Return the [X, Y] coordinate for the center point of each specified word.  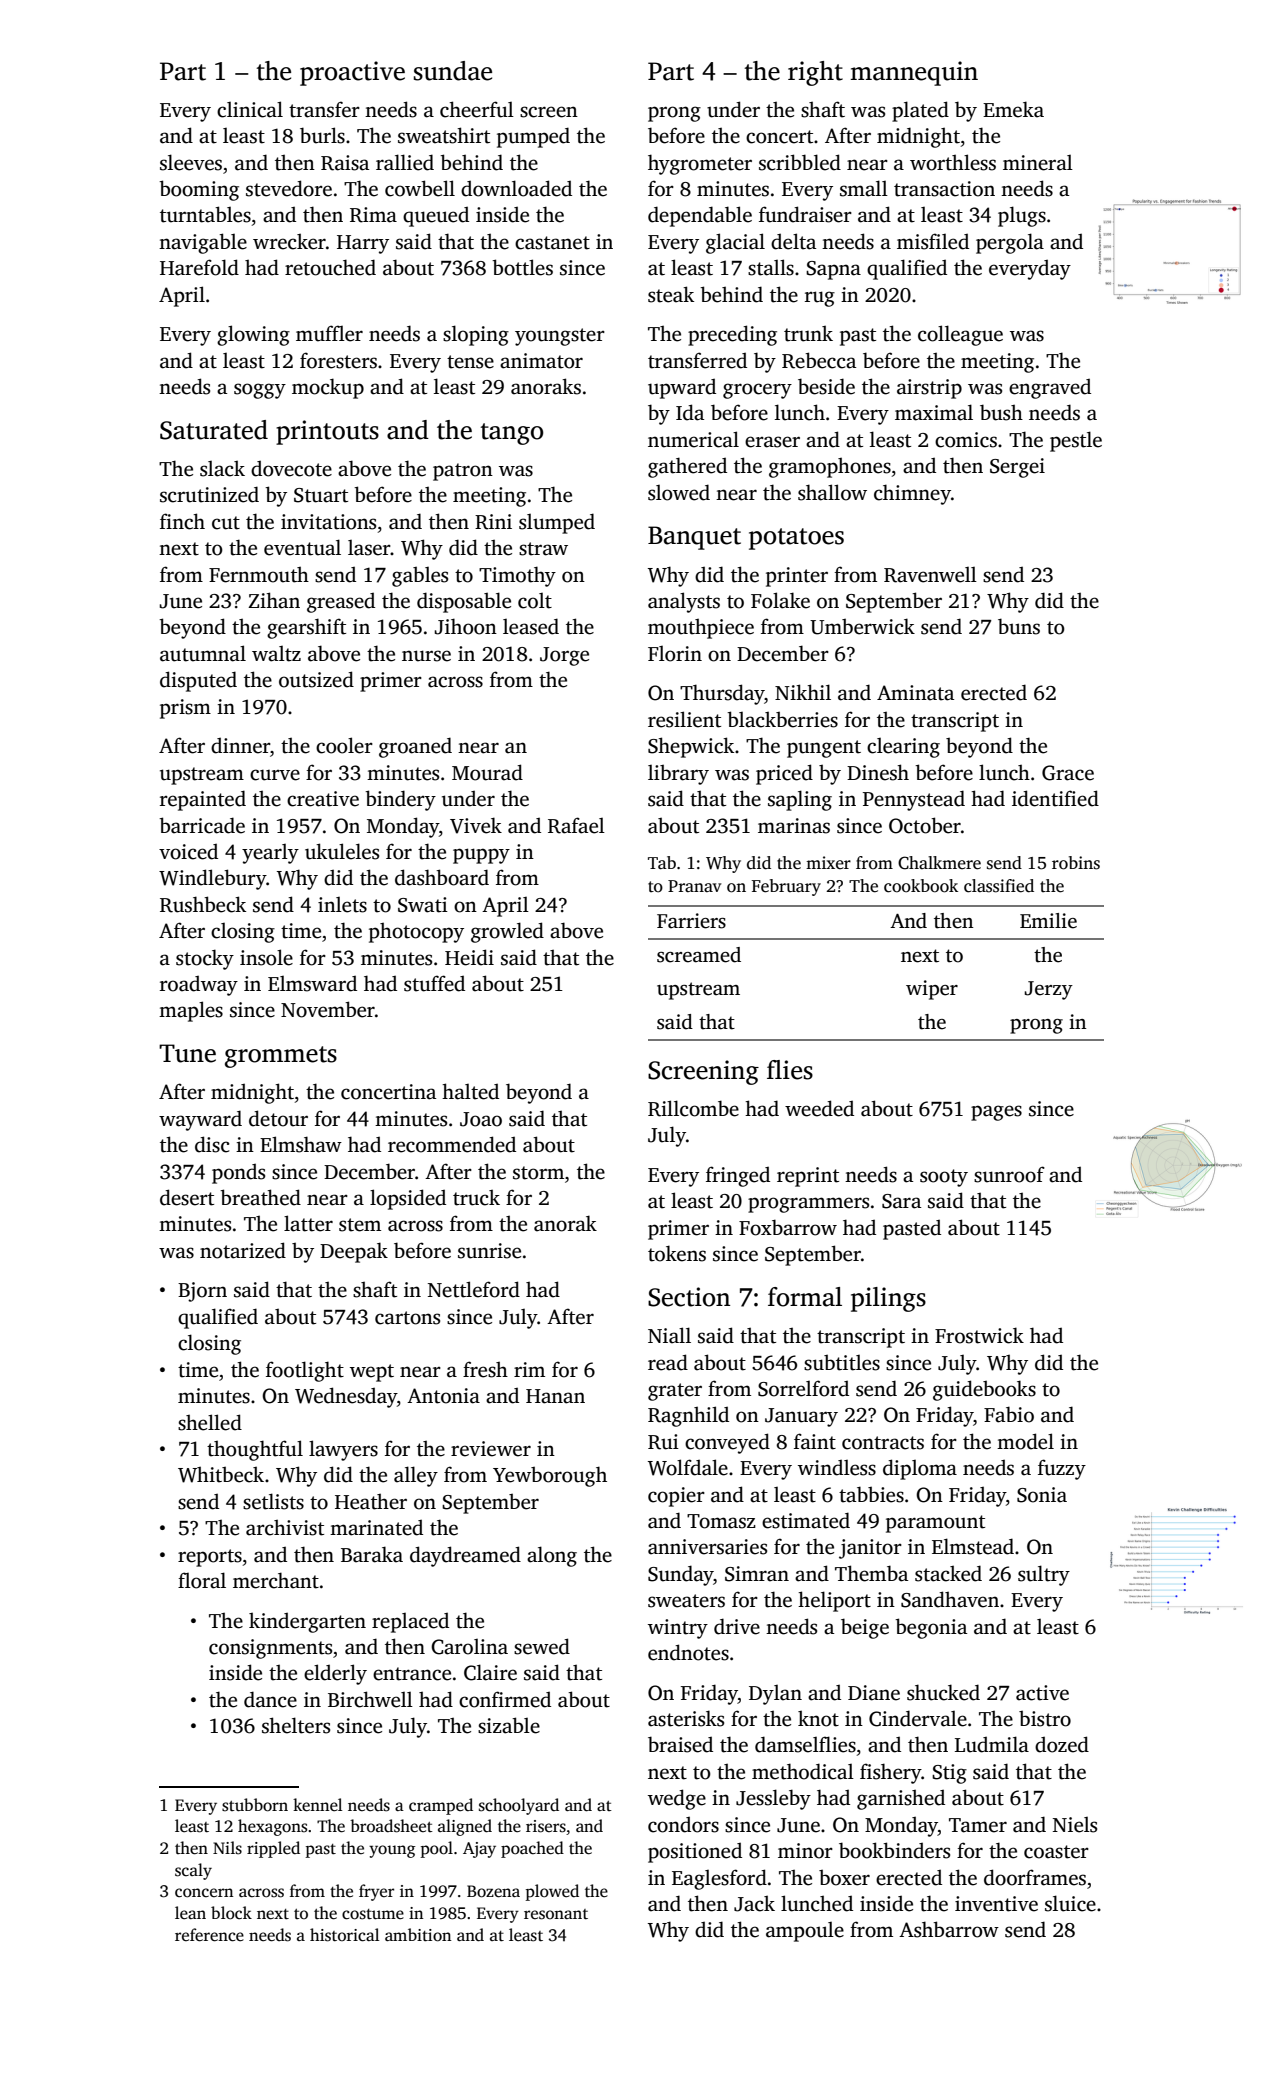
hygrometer [700, 164]
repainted [203, 800]
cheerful [477, 109]
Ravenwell [930, 575]
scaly [193, 1871]
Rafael [576, 825]
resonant [556, 1914]
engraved [1050, 388]
